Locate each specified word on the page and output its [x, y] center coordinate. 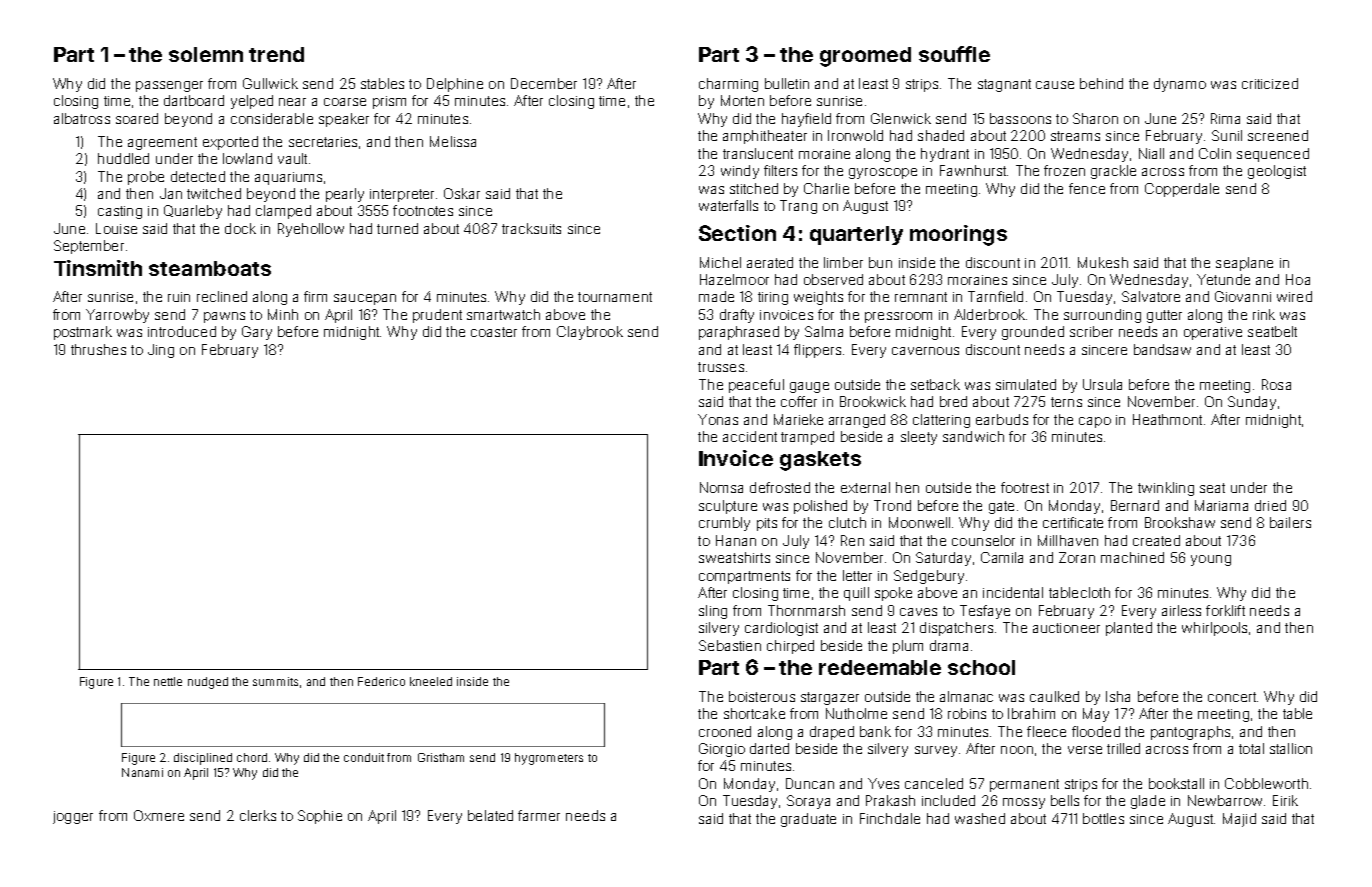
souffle [954, 54]
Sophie [320, 817]
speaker [344, 120]
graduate [808, 820]
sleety [919, 438]
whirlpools [1214, 629]
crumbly [724, 524]
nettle [168, 681]
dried [1270, 505]
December [544, 83]
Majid [1239, 820]
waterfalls [728, 205]
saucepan [365, 299]
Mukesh [1103, 262]
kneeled [431, 681]
